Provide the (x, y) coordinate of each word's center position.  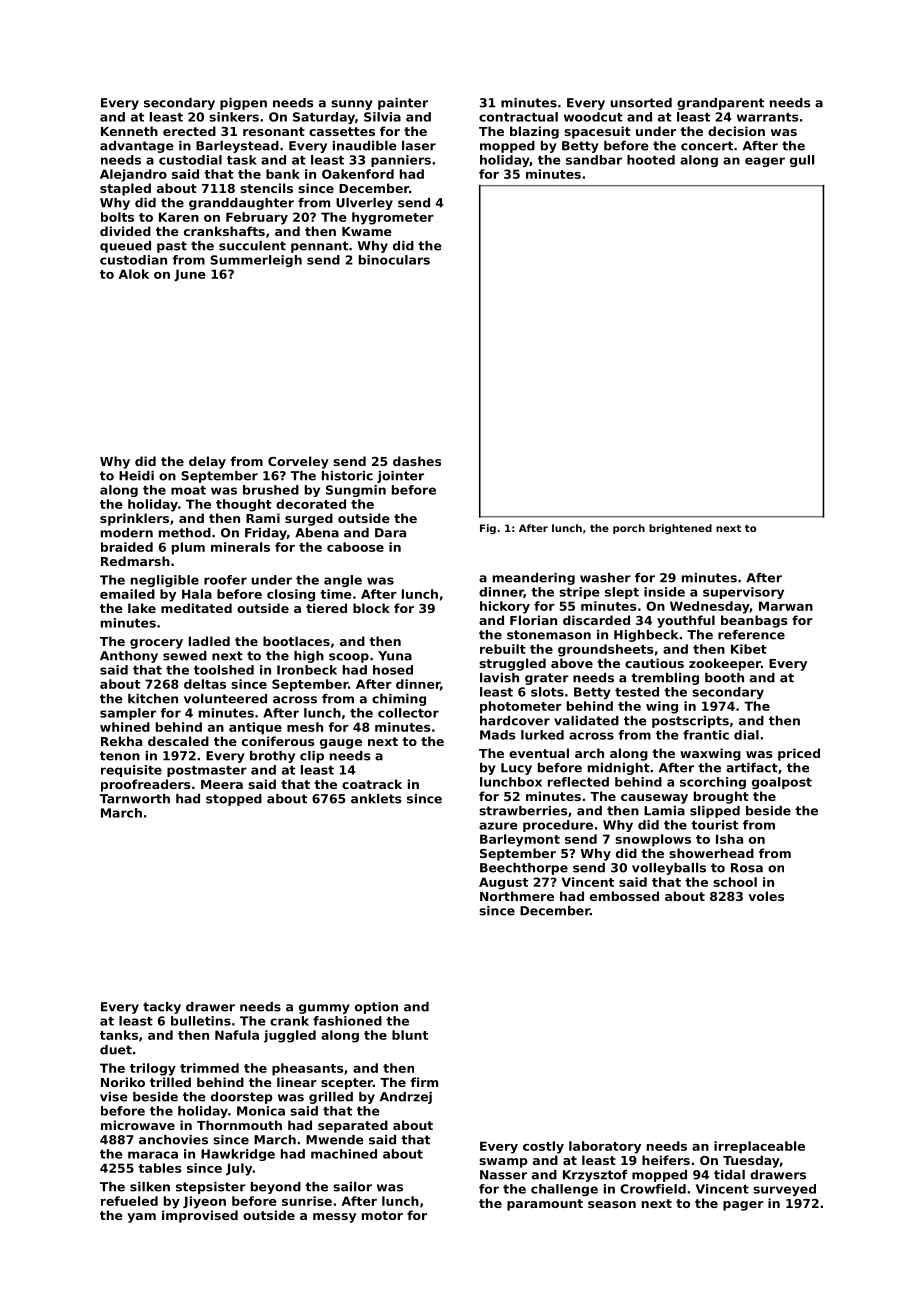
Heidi (136, 476)
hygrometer (393, 218)
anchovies (173, 1140)
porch (629, 529)
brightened (680, 529)
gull (802, 161)
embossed (624, 896)
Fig (488, 529)
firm (424, 1082)
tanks (119, 1035)
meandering (534, 579)
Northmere (517, 896)
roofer (225, 580)
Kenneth (129, 131)
